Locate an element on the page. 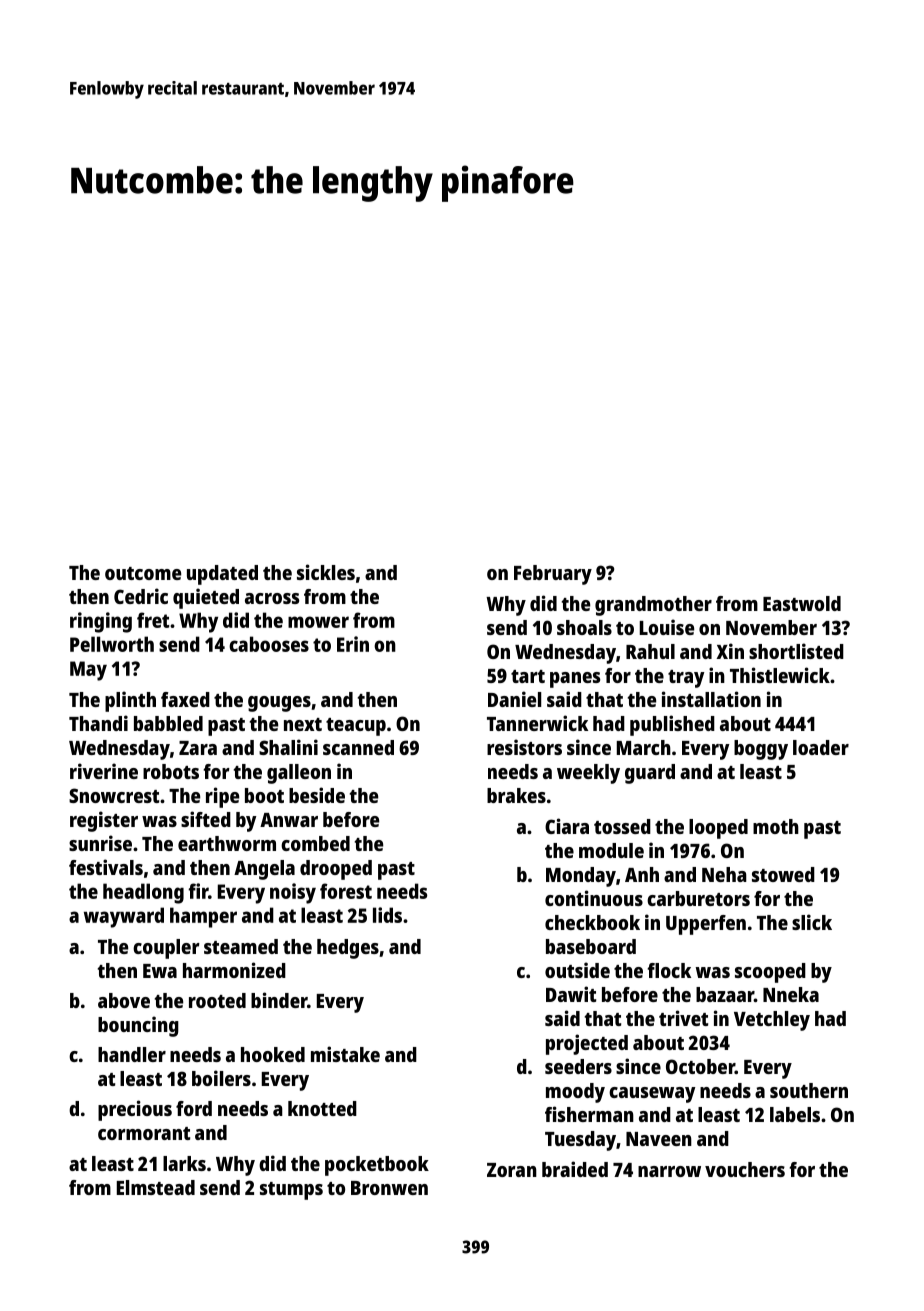 The image size is (924, 1311). Elmstead is located at coordinates (156, 1187).
